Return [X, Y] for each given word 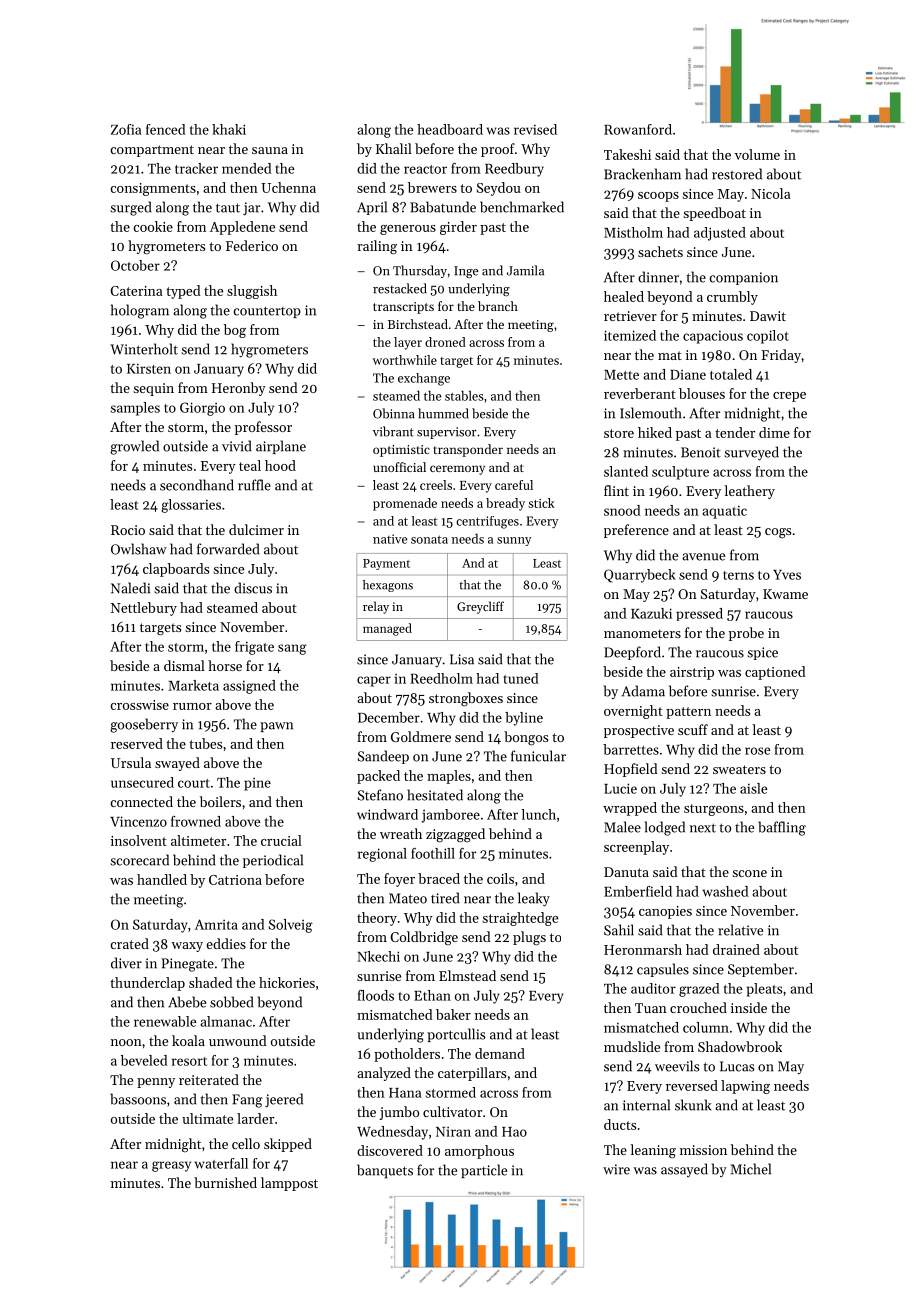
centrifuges [487, 522]
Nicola [771, 193]
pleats [765, 990]
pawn [276, 727]
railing [377, 247]
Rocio [128, 530]
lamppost [289, 1184]
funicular [538, 756]
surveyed [751, 453]
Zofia [126, 129]
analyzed [384, 1074]
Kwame [785, 594]
